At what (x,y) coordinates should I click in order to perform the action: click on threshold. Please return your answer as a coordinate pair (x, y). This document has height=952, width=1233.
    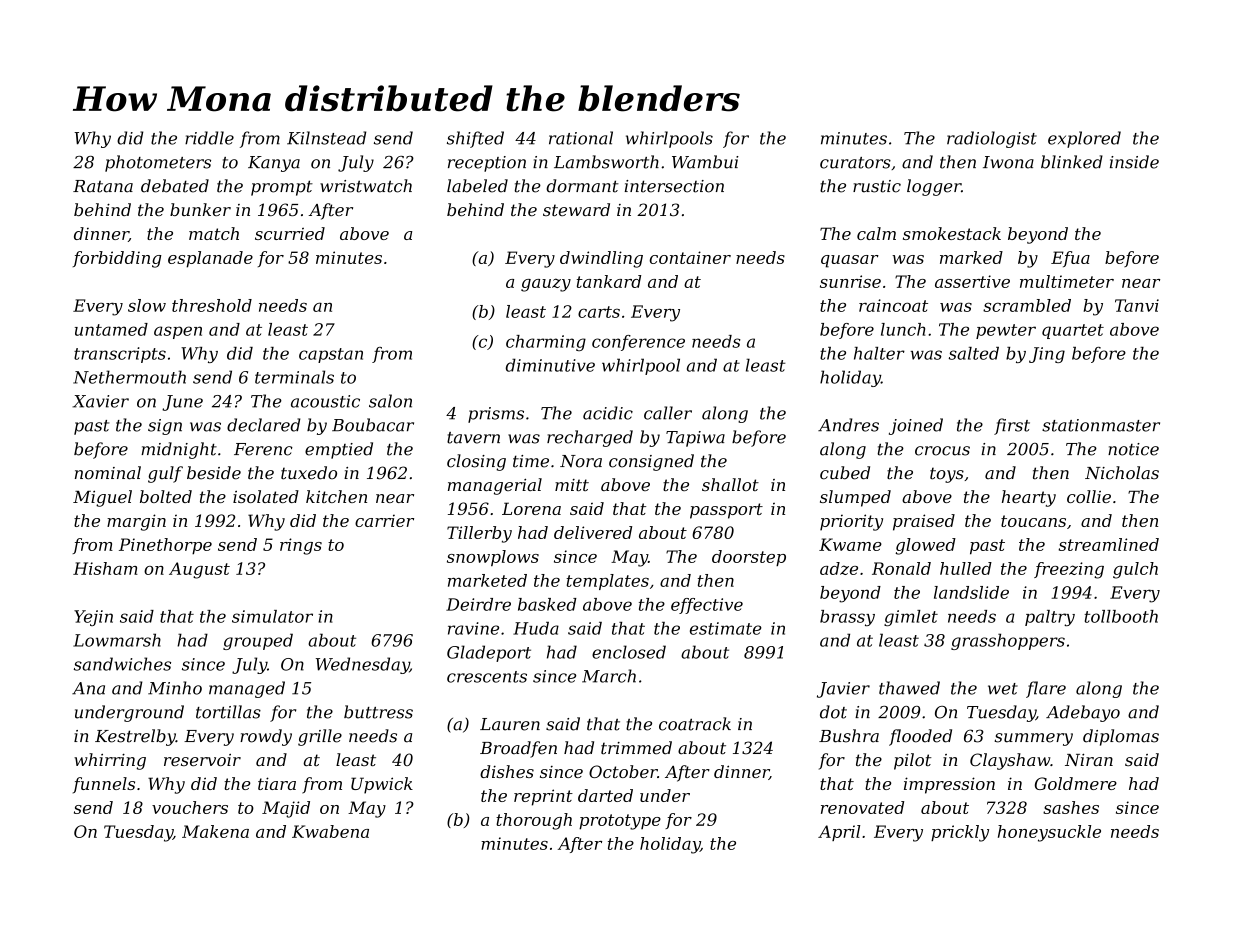
    Looking at the image, I should click on (212, 305).
